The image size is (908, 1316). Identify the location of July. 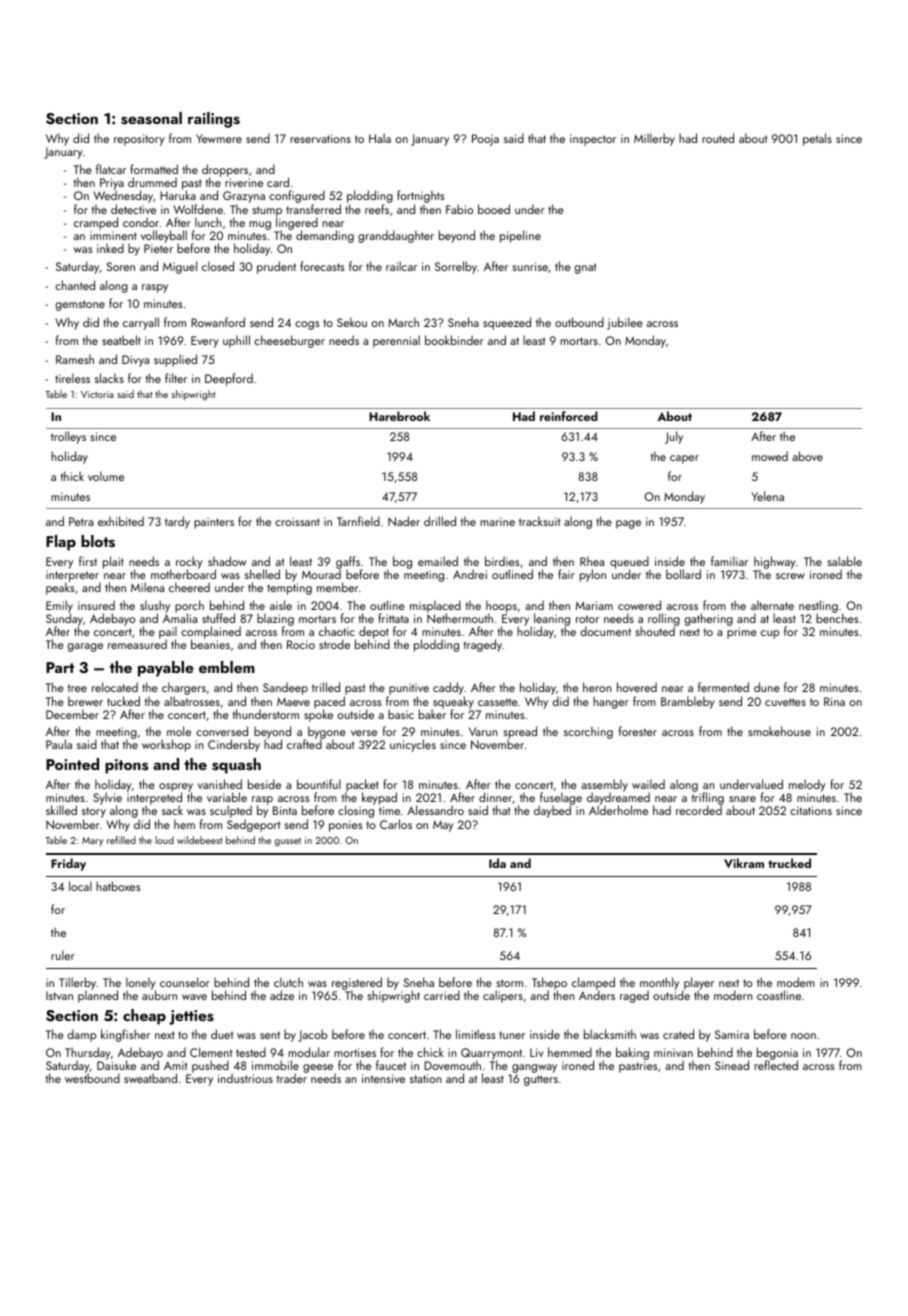
(674, 437).
